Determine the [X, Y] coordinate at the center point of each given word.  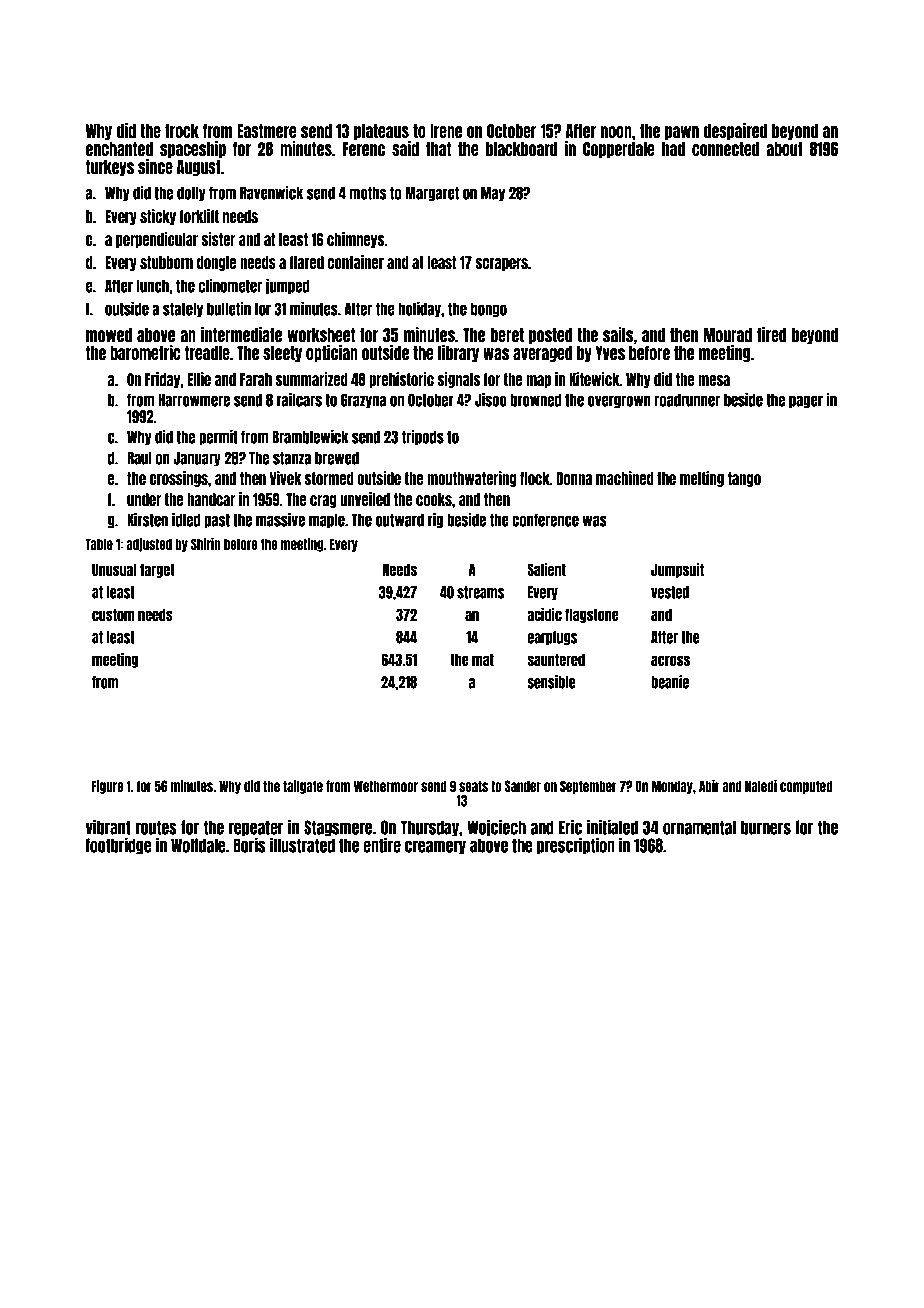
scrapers [501, 264]
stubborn [166, 262]
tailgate [303, 786]
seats [473, 786]
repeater [256, 828]
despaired [735, 131]
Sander [523, 786]
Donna [574, 478]
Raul [139, 458]
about [784, 149]
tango [744, 479]
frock [182, 131]
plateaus [381, 132]
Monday [672, 787]
